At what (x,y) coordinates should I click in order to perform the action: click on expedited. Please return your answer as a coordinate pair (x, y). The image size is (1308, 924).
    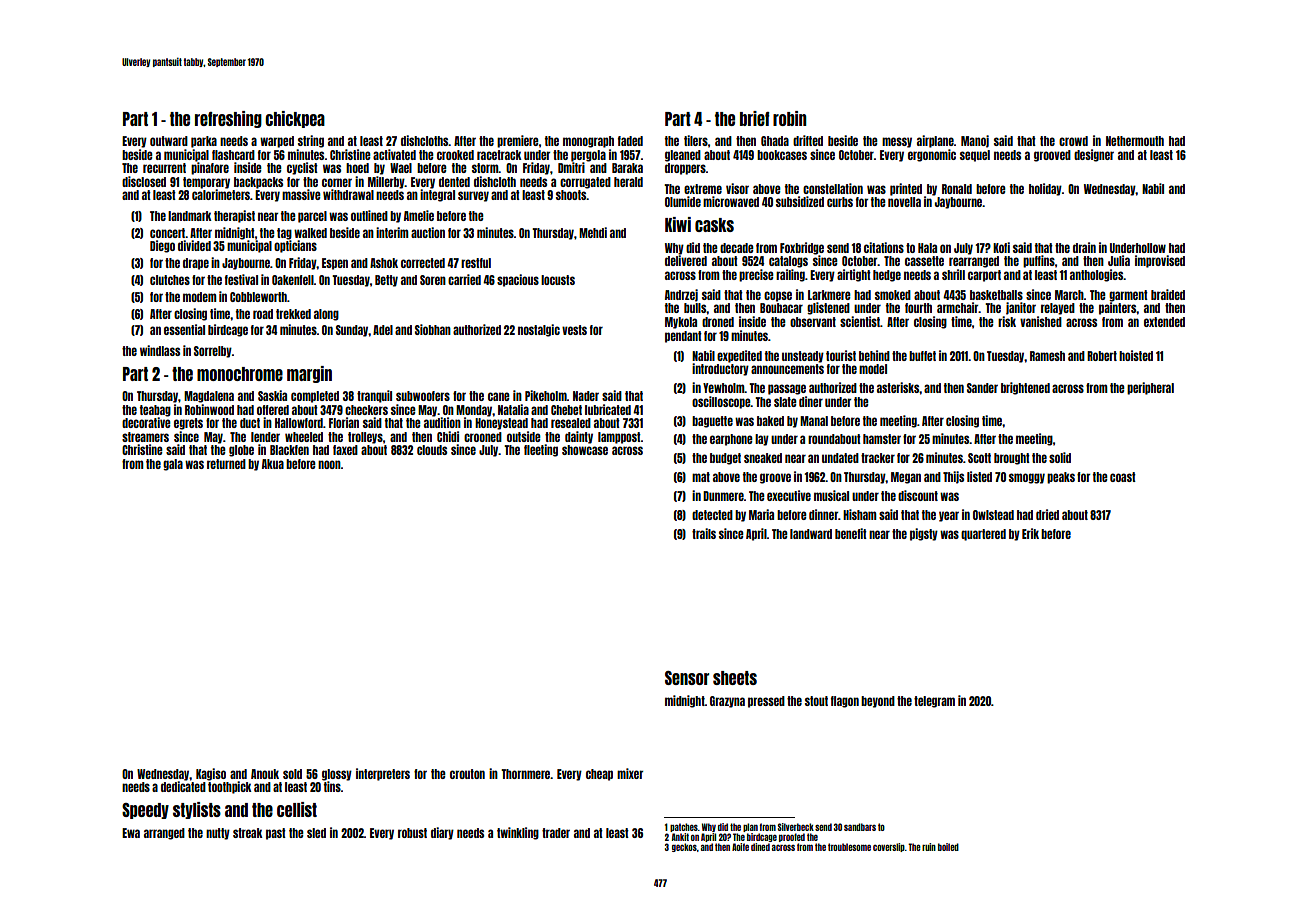
    Looking at the image, I should click on (739, 356).
